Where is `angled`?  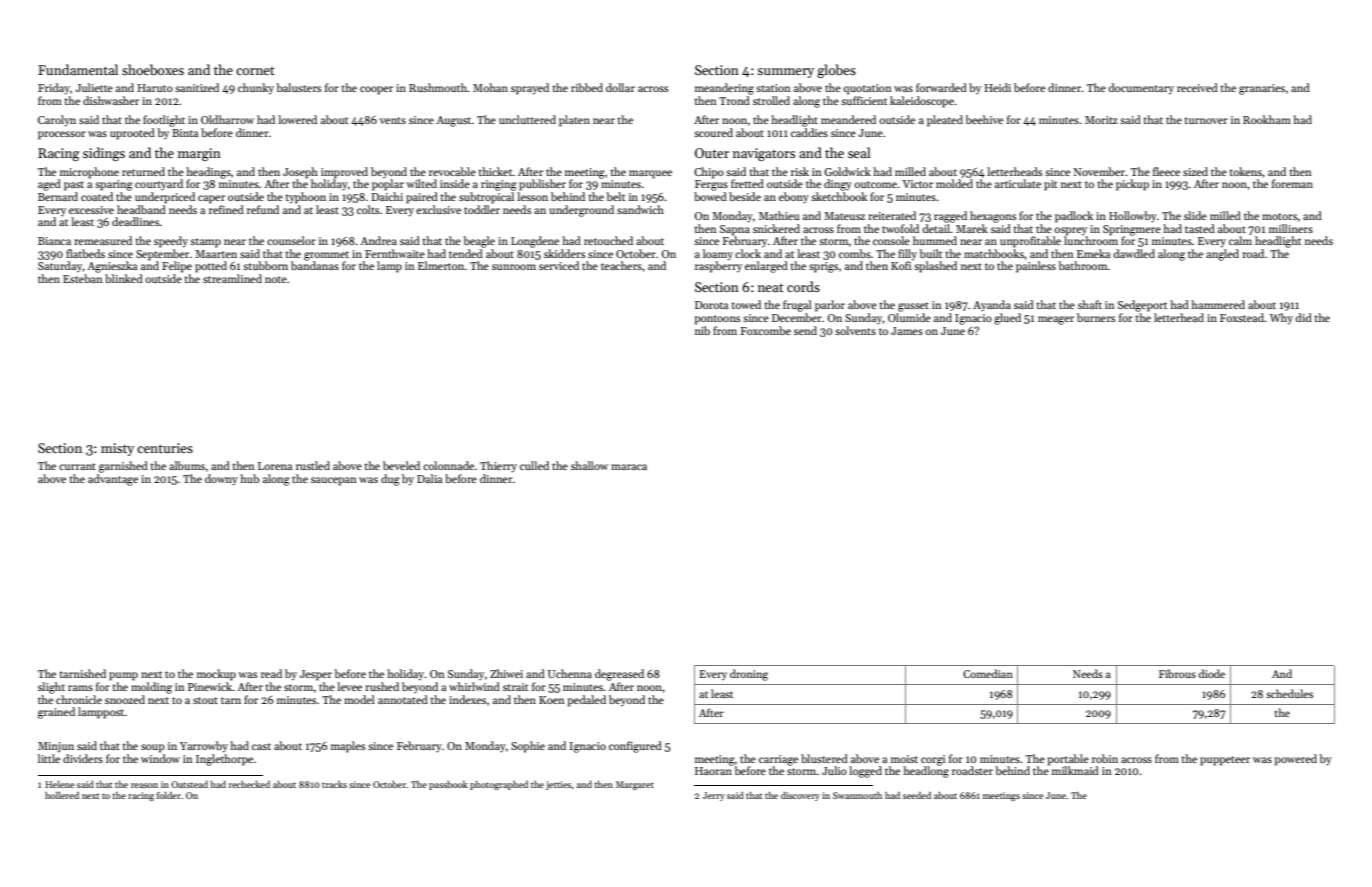
angled is located at coordinates (1222, 255).
